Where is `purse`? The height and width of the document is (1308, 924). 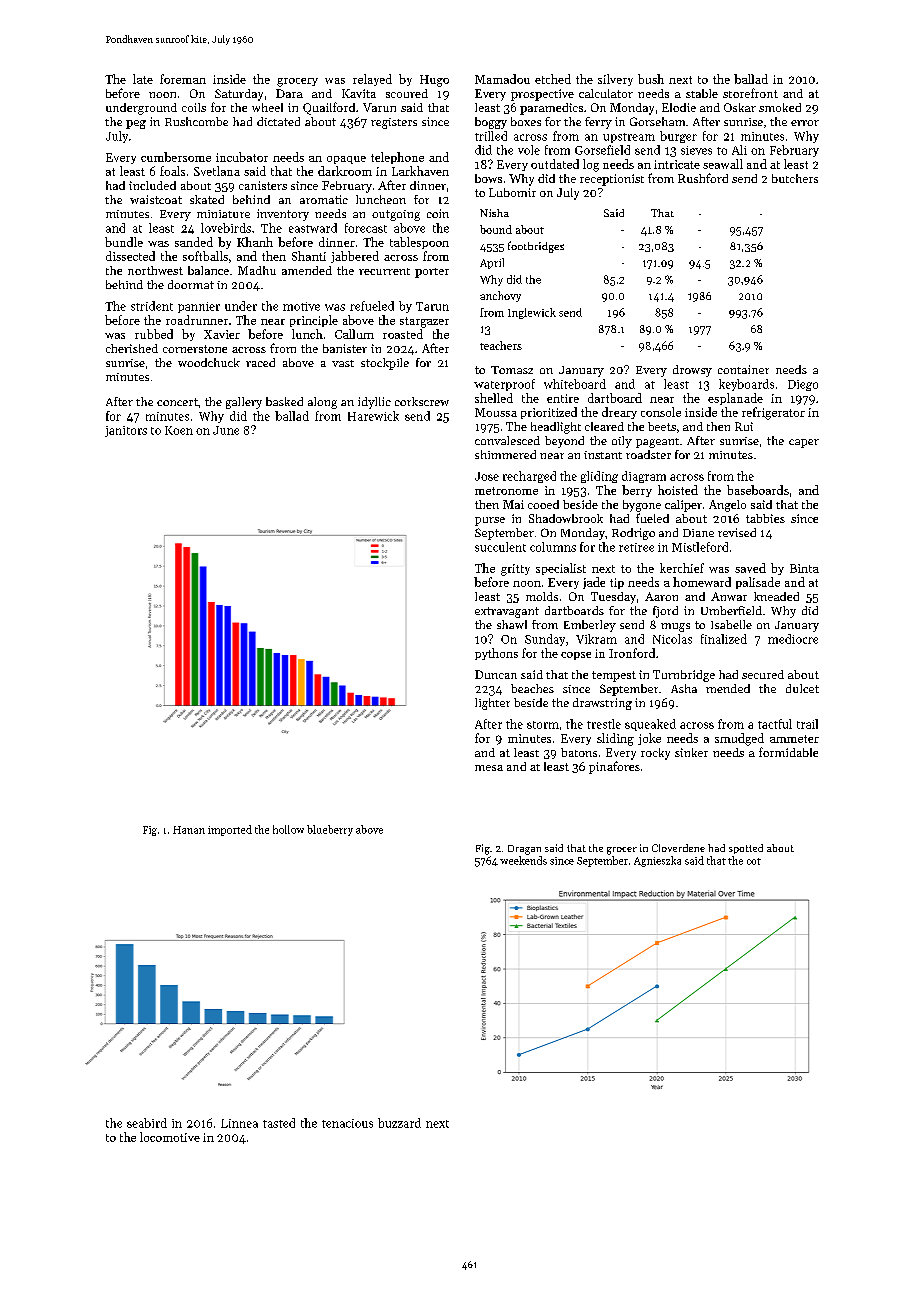
purse is located at coordinates (490, 521).
